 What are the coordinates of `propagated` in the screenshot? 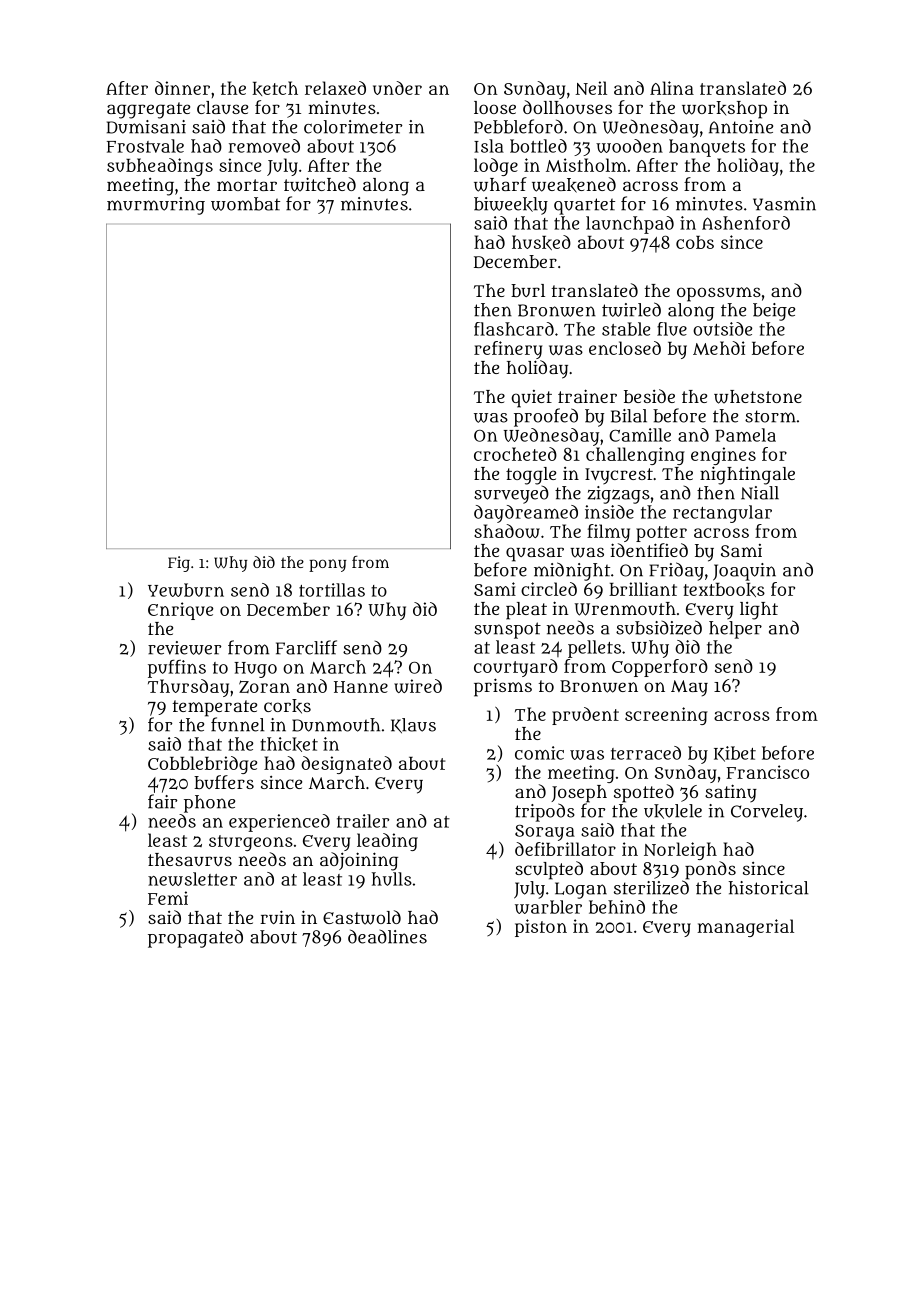 It's located at (195, 938).
